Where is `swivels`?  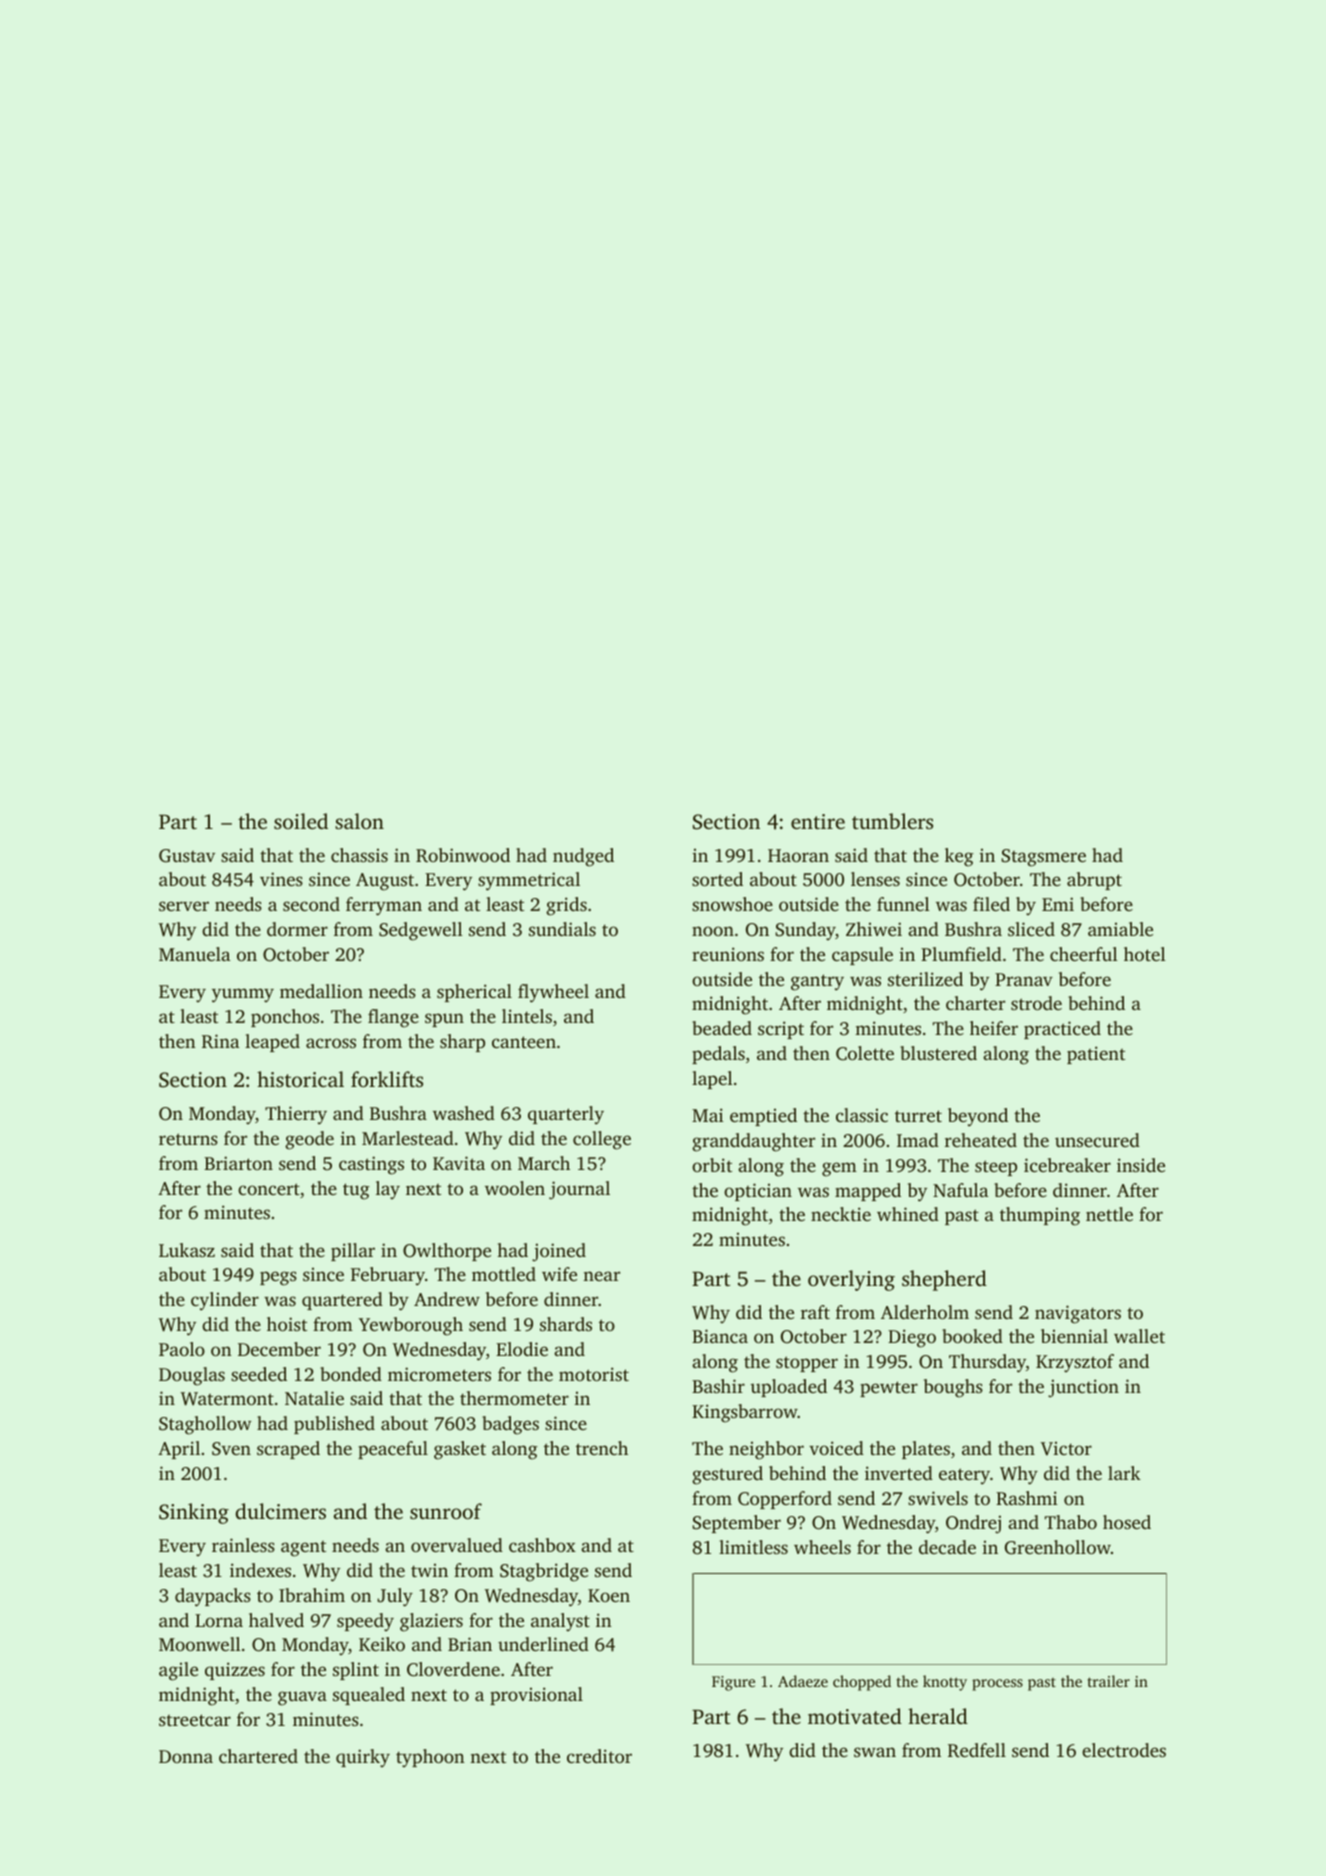
swivels is located at coordinates (938, 1498).
